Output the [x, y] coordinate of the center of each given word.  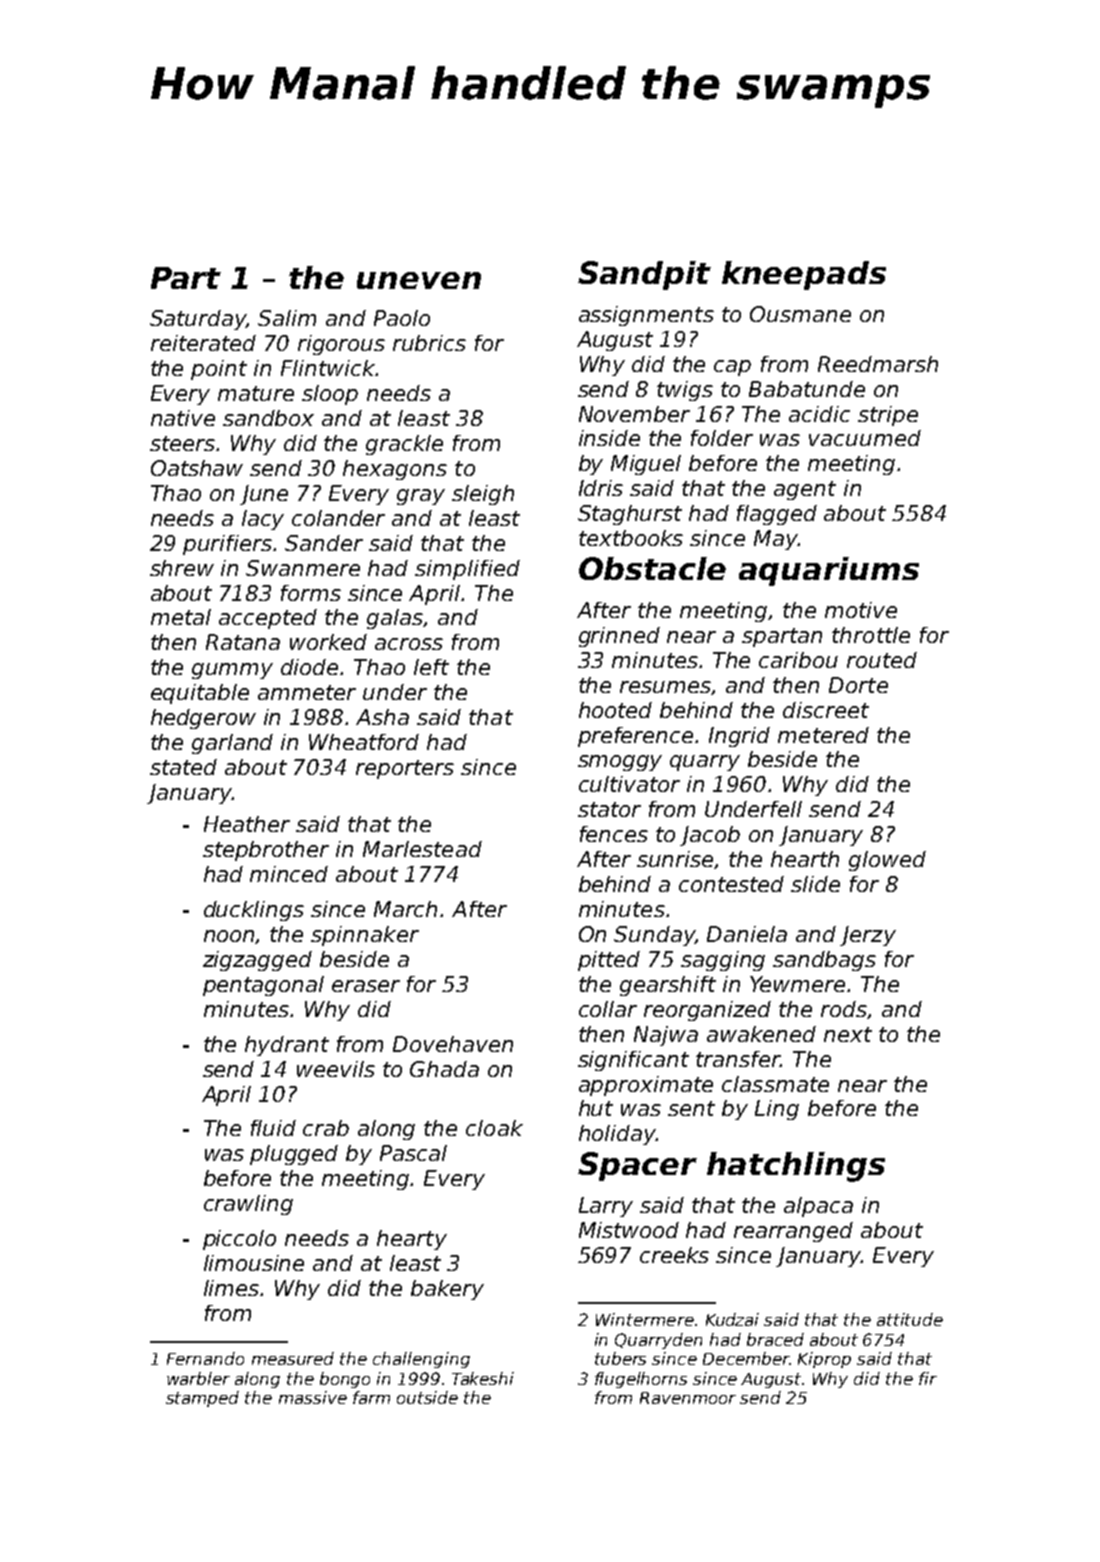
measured [293, 1358]
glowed [887, 861]
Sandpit [644, 275]
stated [183, 767]
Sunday [654, 936]
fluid [273, 1128]
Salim [287, 318]
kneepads [804, 275]
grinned [619, 637]
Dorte [858, 685]
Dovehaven [453, 1044]
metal [181, 617]
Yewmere [797, 984]
